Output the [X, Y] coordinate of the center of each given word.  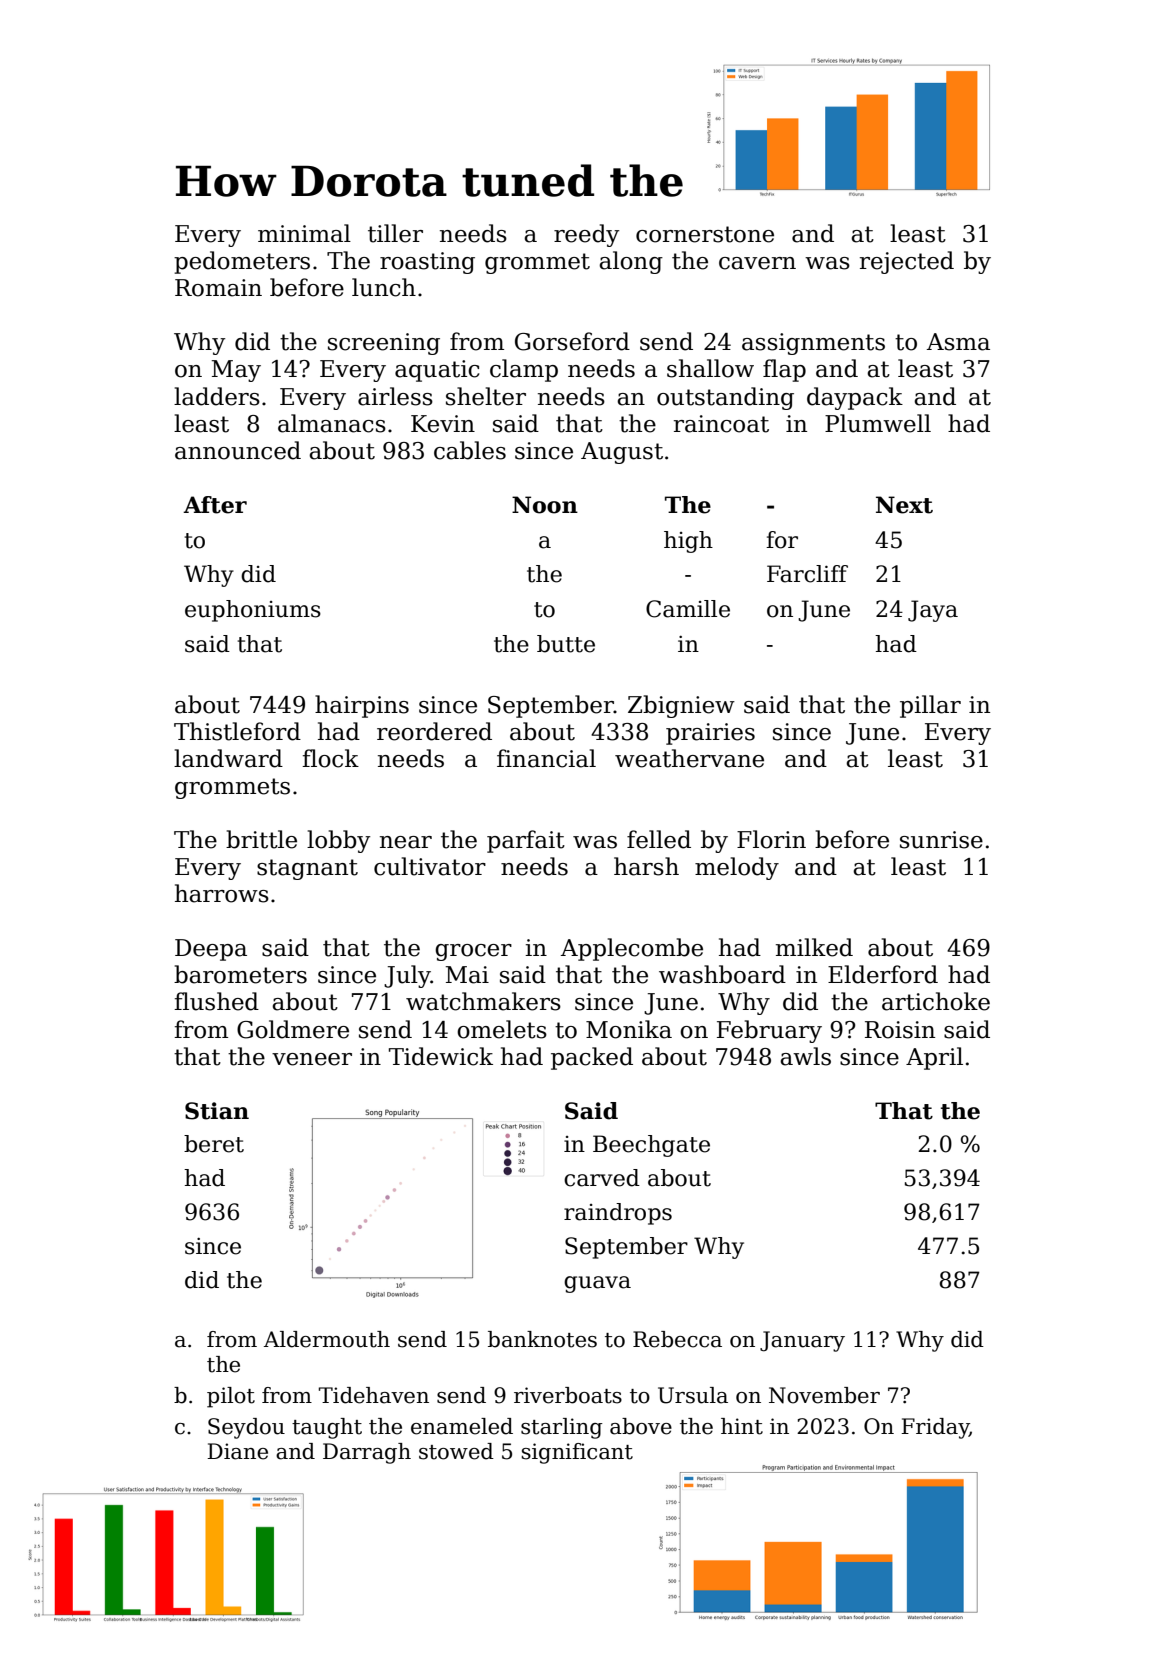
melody [737, 868]
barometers [240, 974]
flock [330, 758]
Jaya [933, 611]
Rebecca [677, 1339]
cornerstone [705, 234]
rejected [907, 262]
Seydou [246, 1428]
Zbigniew [681, 706]
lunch [384, 287]
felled [659, 839]
